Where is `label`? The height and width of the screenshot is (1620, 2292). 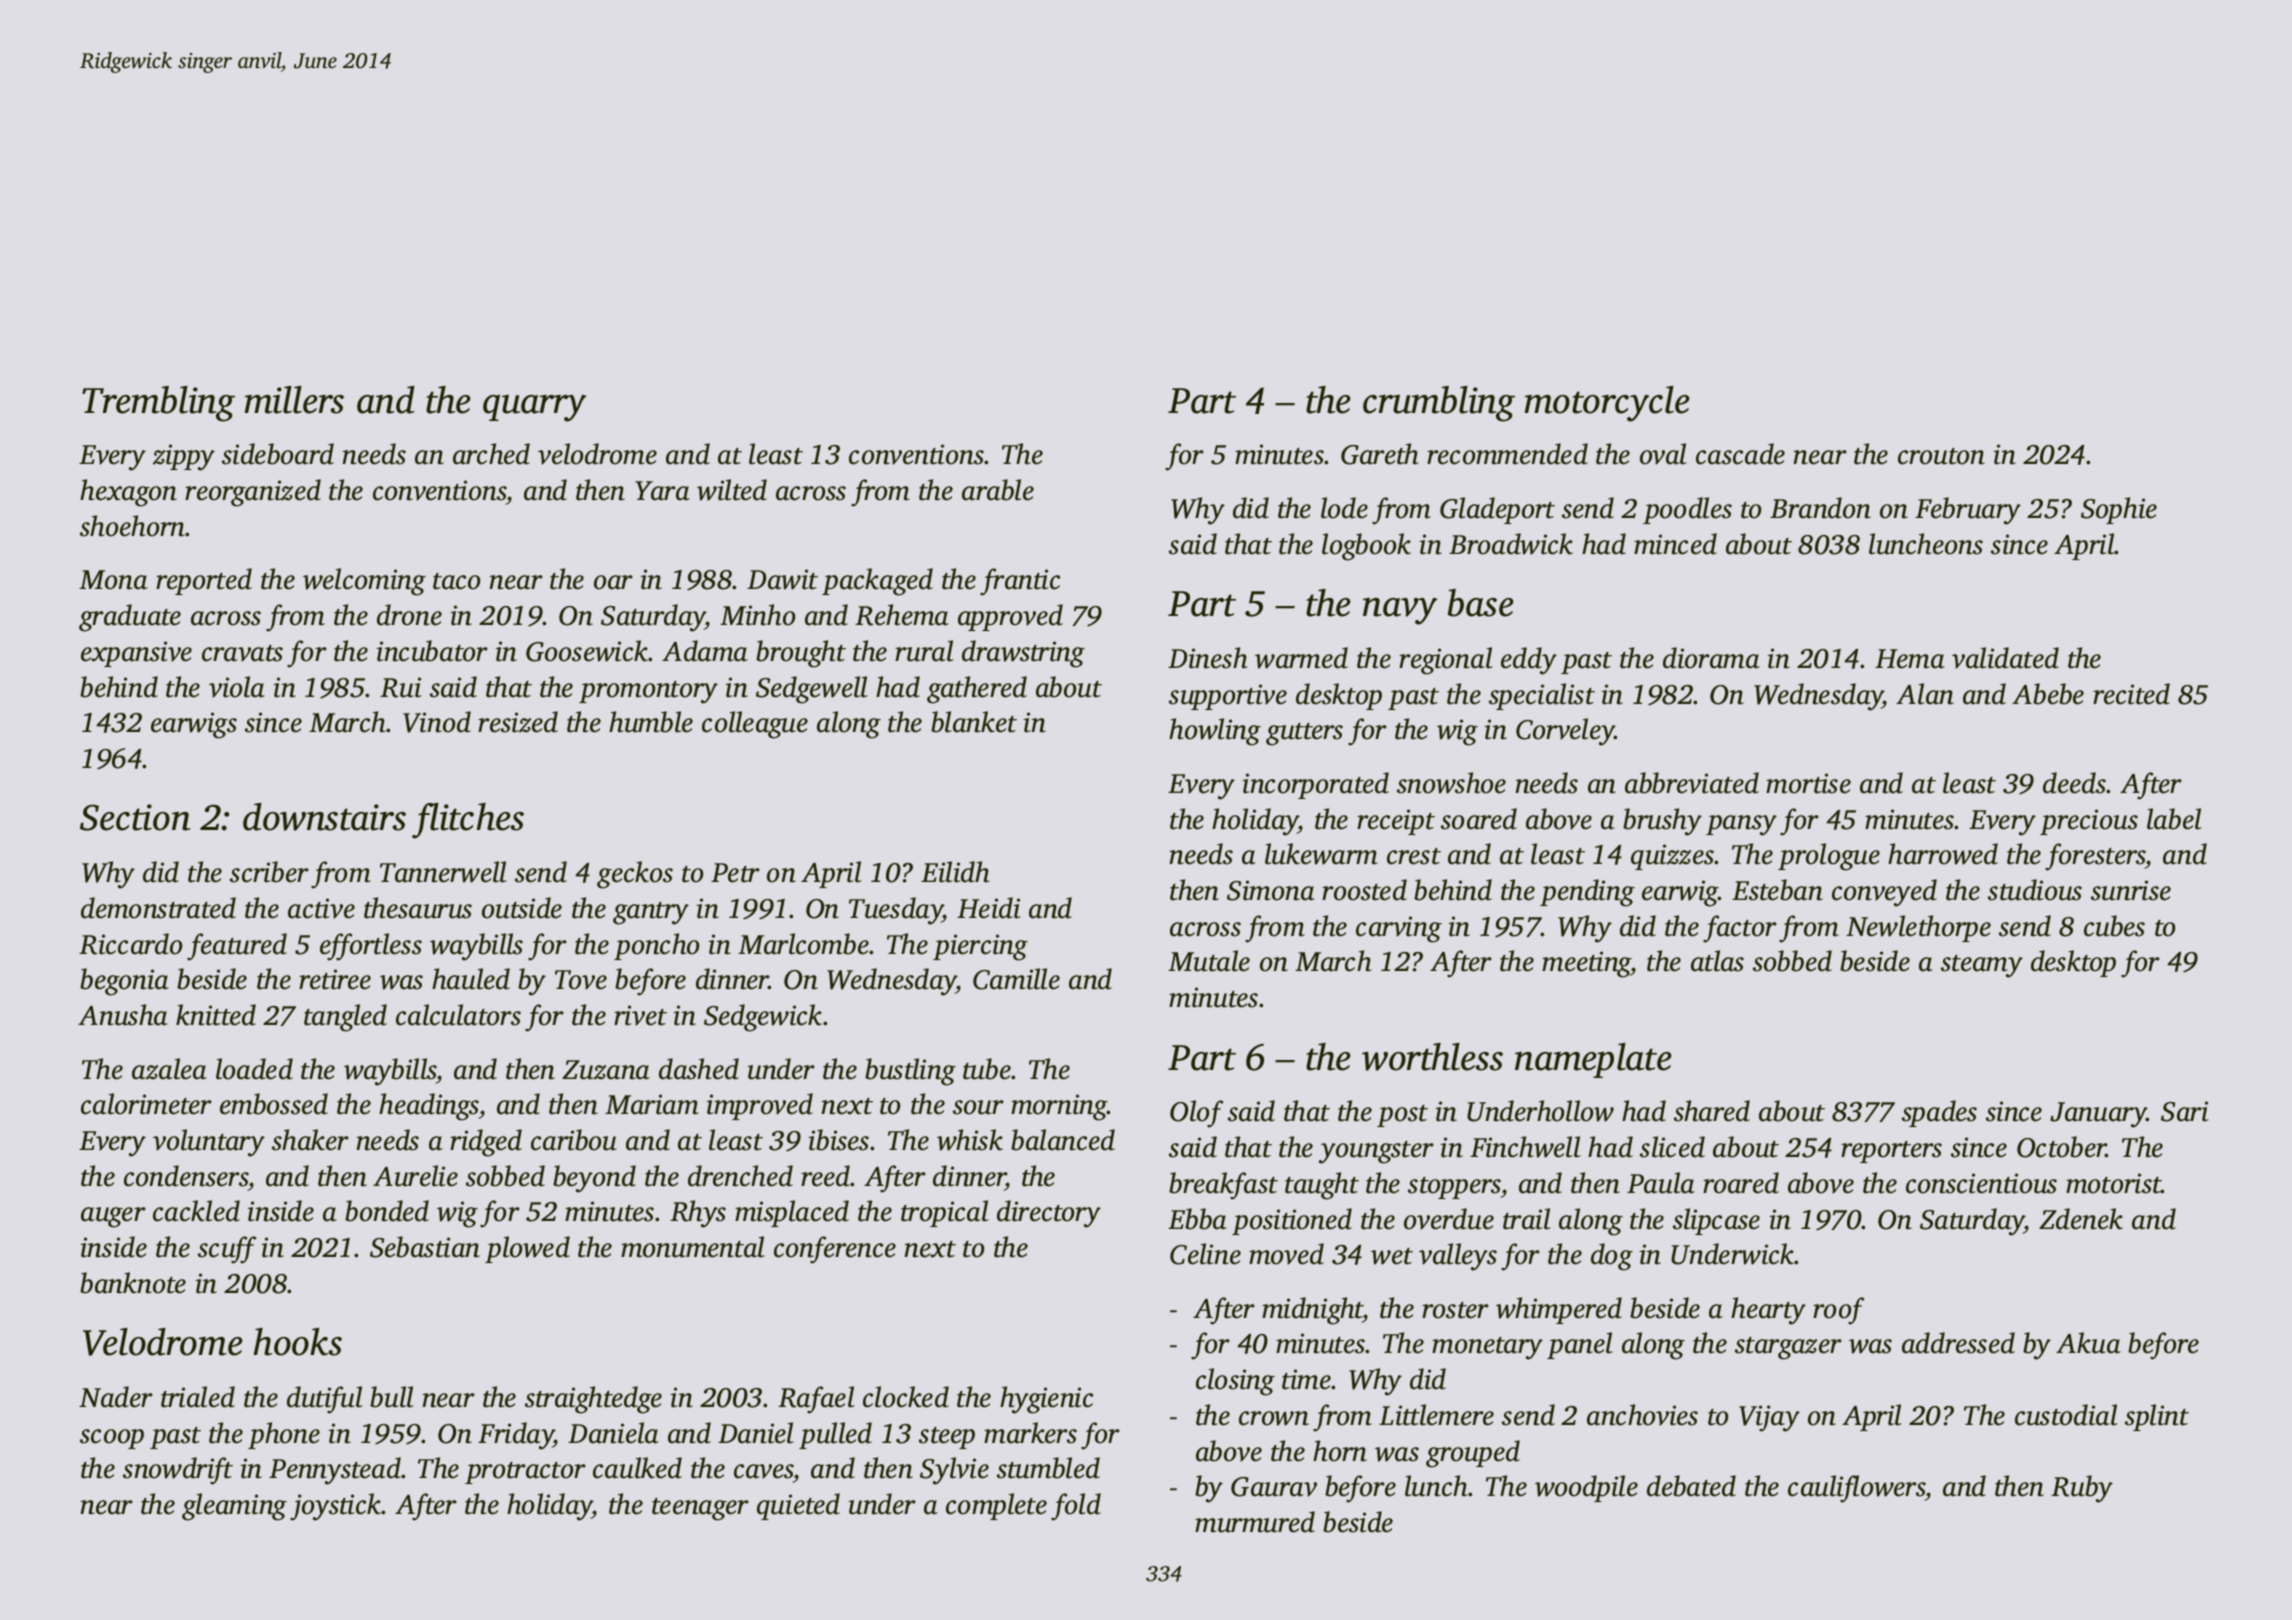 label is located at coordinates (2174, 819).
